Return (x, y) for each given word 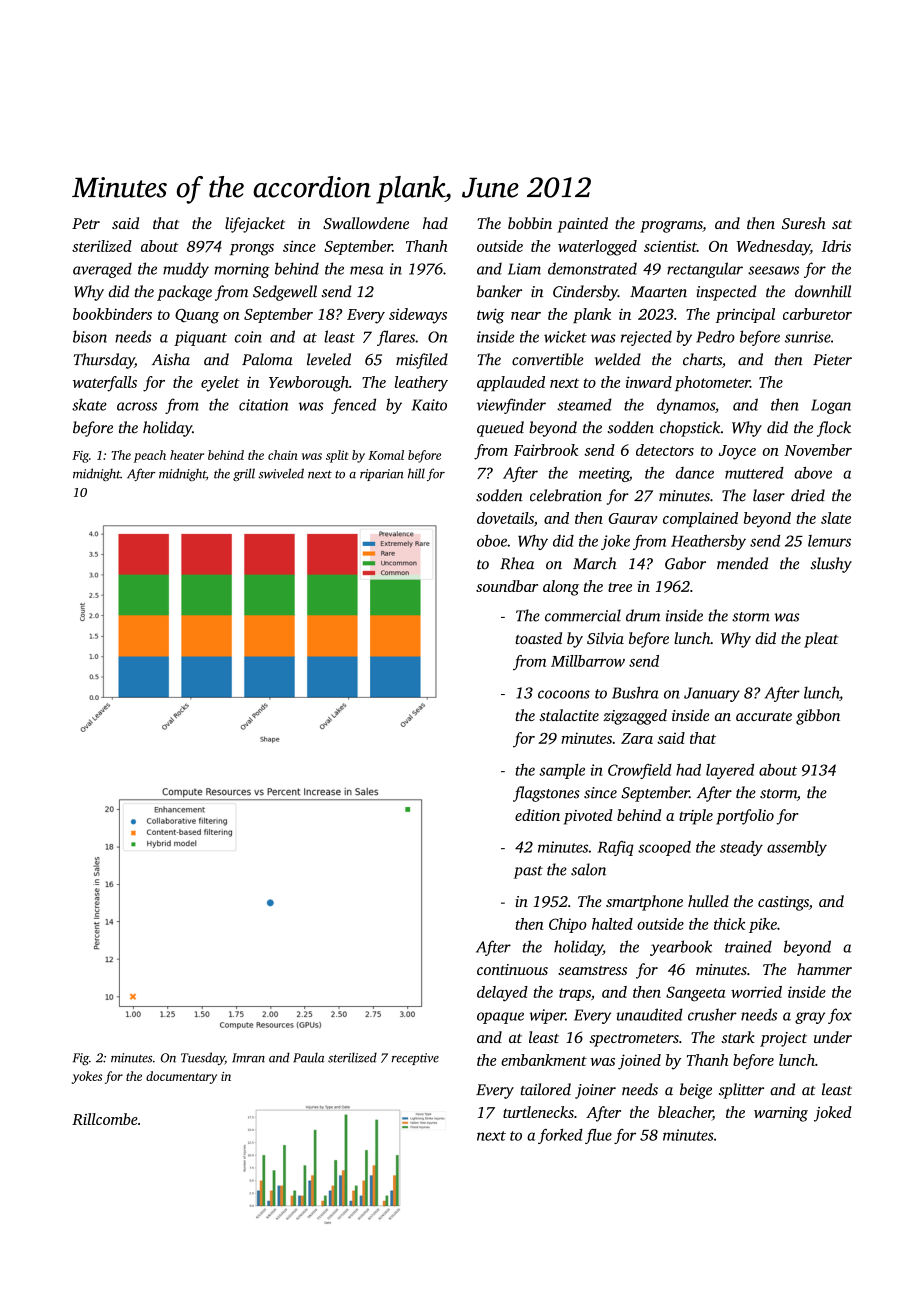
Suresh (804, 223)
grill (244, 474)
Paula (309, 1057)
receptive (415, 1059)
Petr (86, 223)
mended (742, 563)
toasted (538, 638)
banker (499, 291)
